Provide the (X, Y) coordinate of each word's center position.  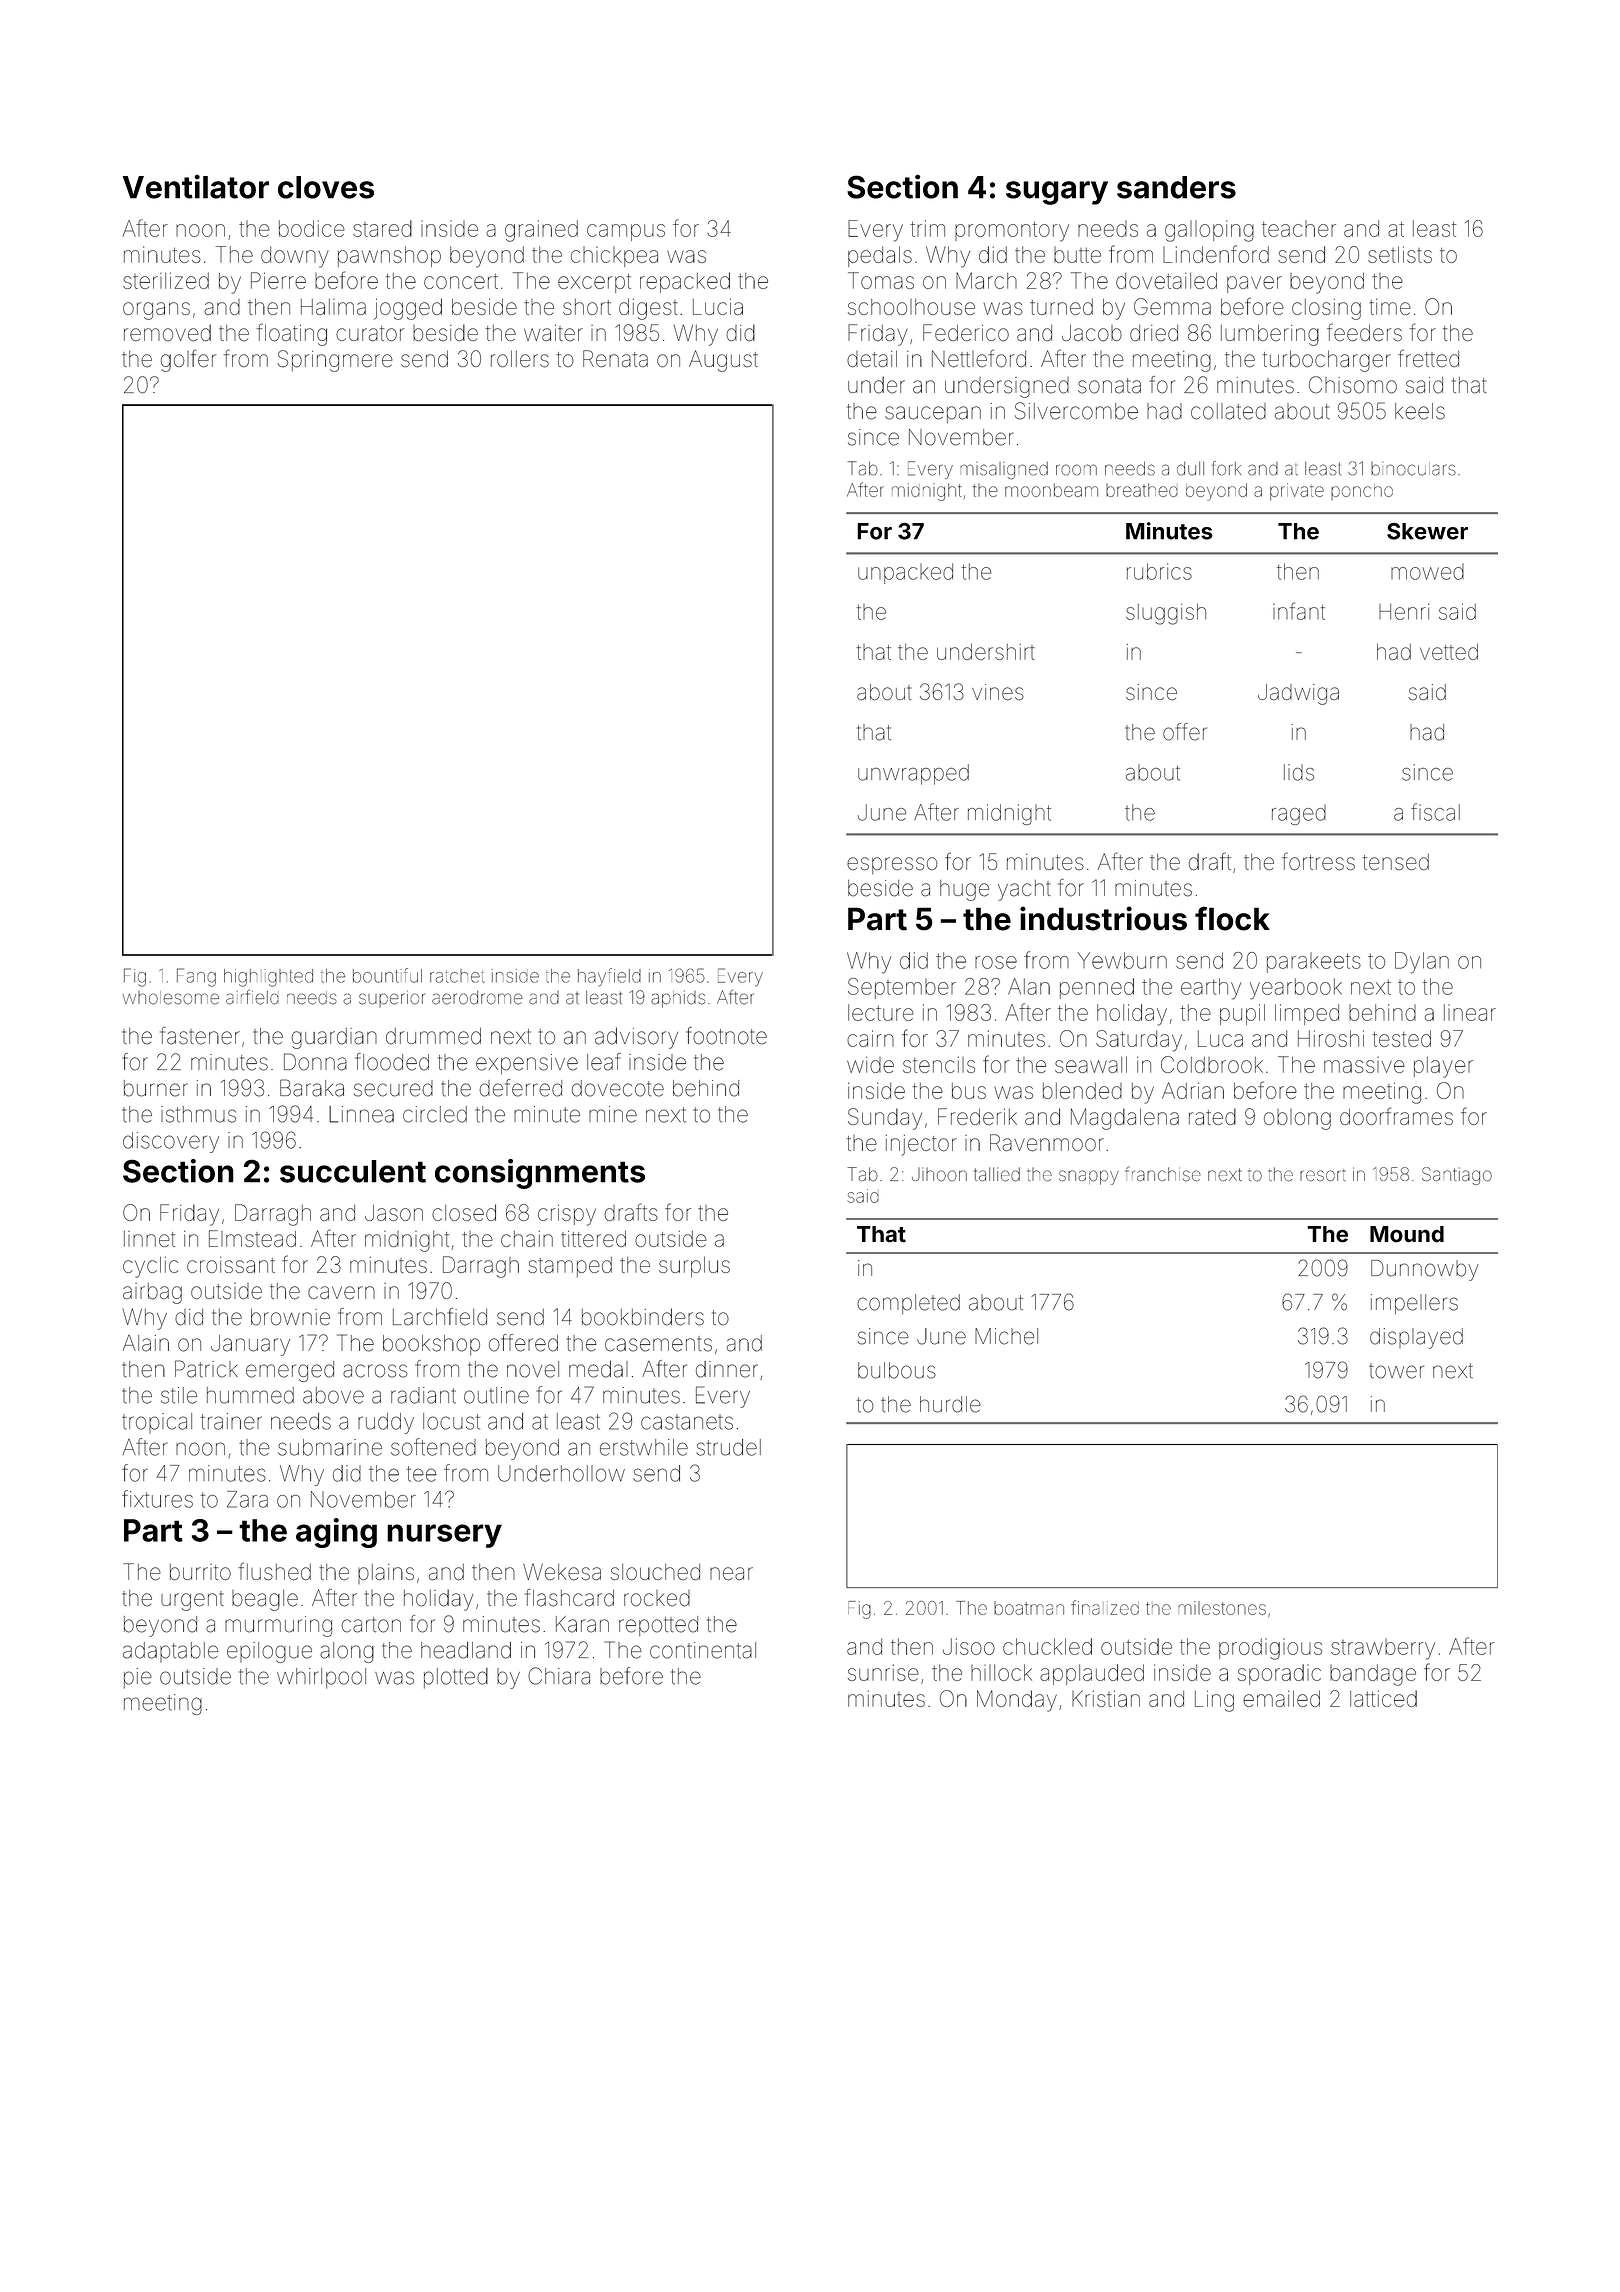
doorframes (1396, 1116)
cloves (326, 187)
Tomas (881, 280)
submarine (330, 1447)
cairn (870, 1038)
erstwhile (644, 1447)
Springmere (335, 361)
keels (1420, 411)
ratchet (457, 976)
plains (386, 1574)
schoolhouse (911, 307)
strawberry (1383, 1649)
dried (1154, 333)
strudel (729, 1447)
